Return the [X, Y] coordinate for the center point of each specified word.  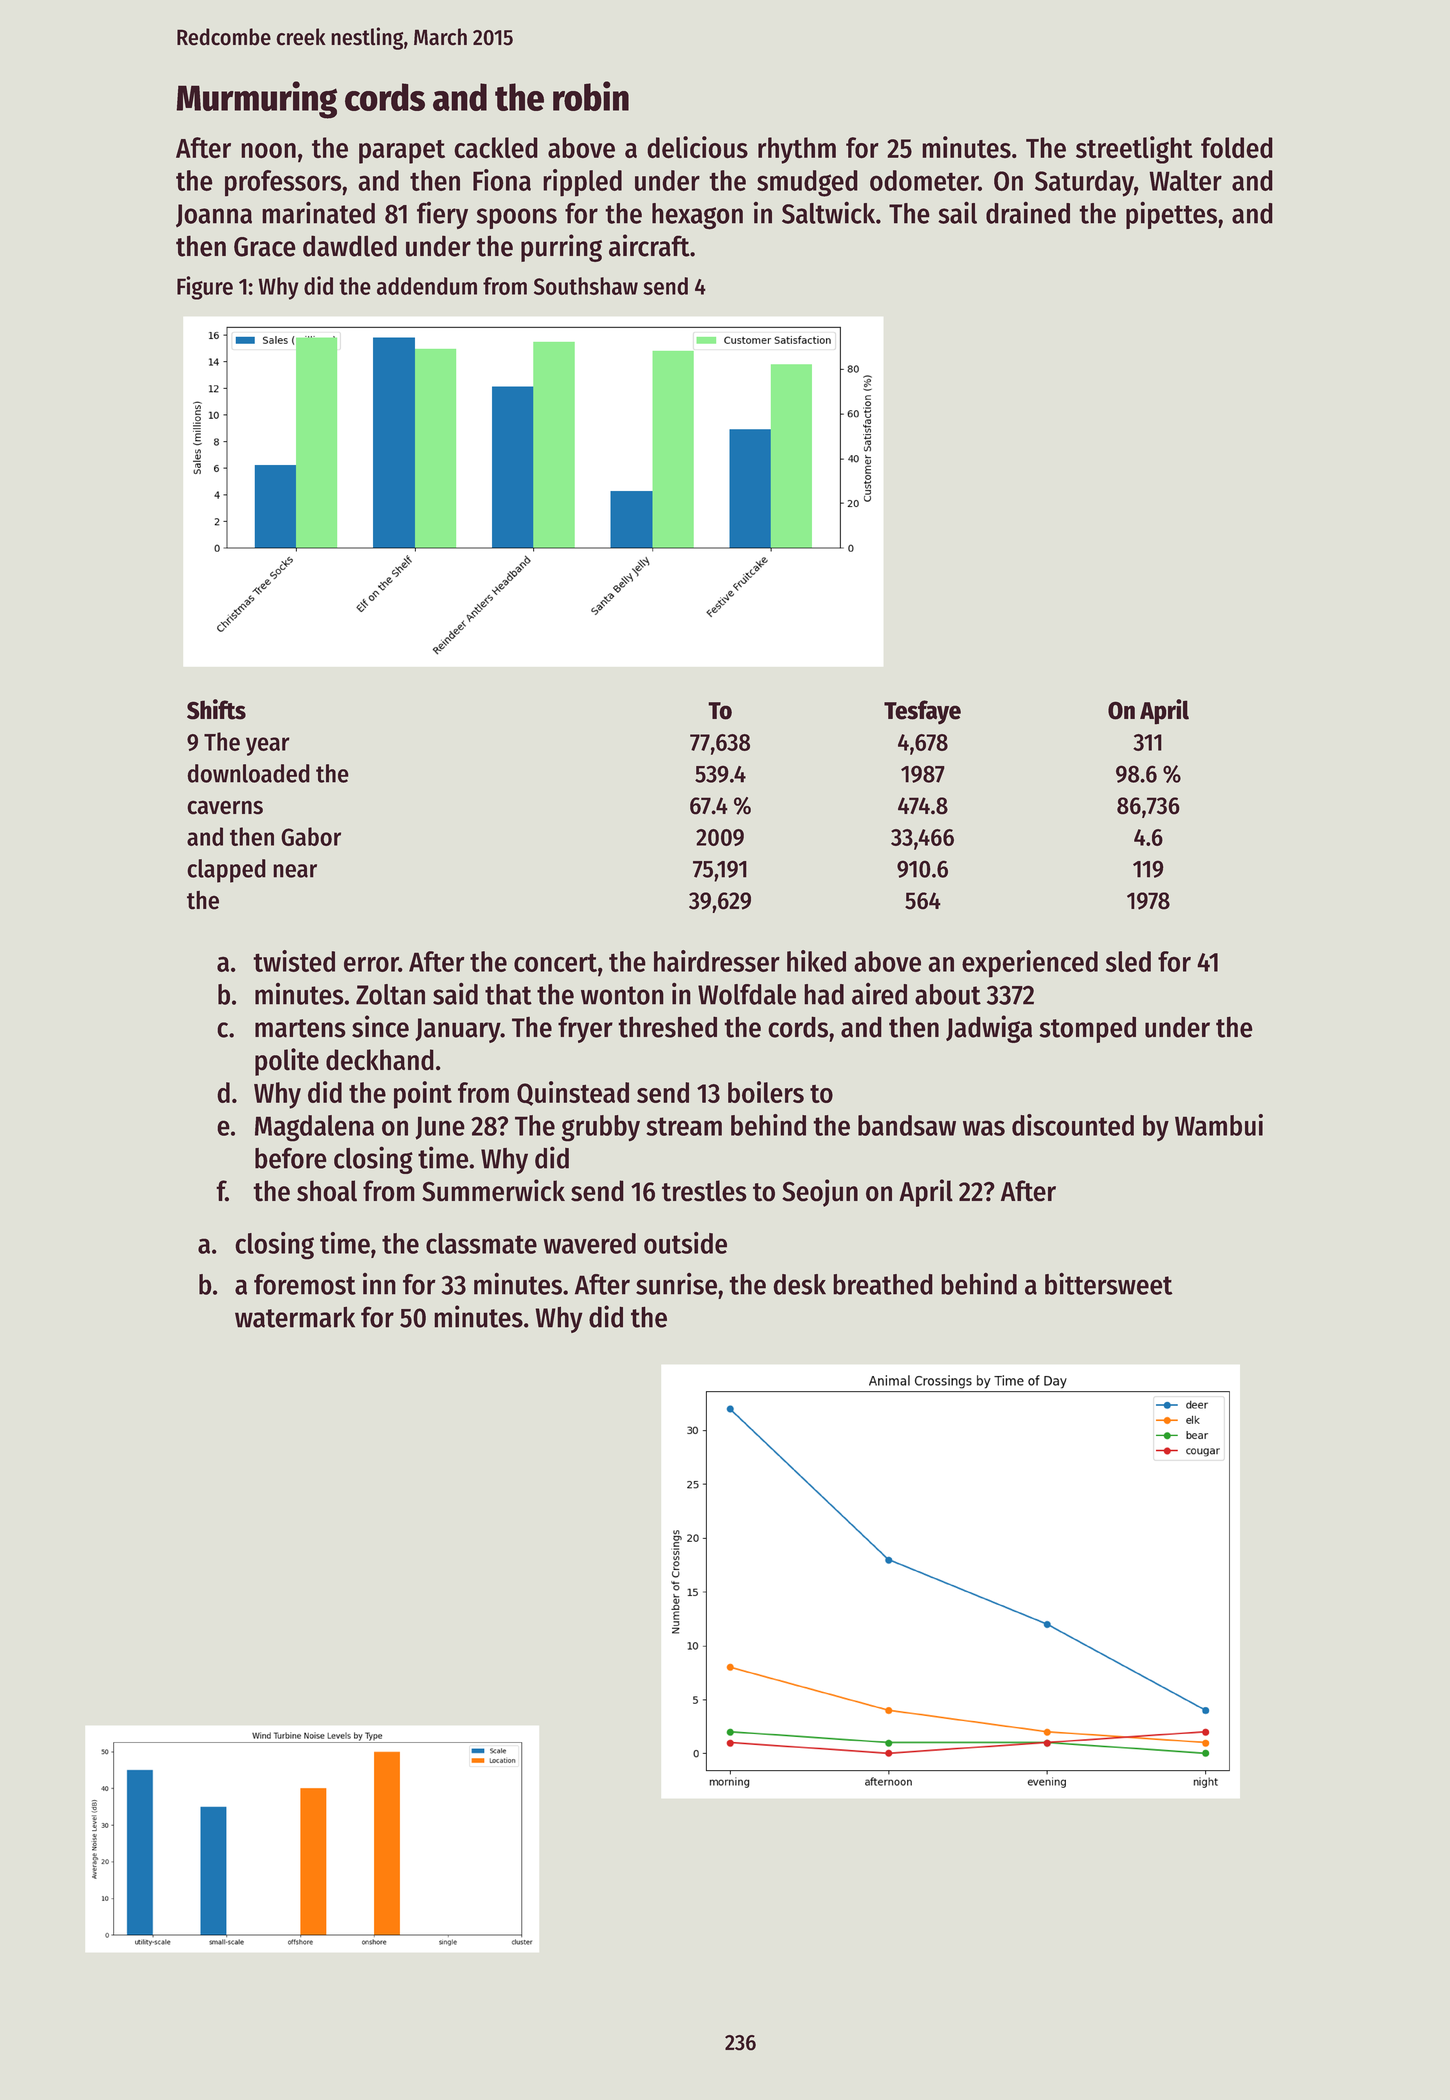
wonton [622, 995]
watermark [295, 1317]
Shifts [216, 709]
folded [1237, 148]
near [295, 871]
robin [591, 96]
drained [1028, 212]
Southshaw [586, 286]
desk [799, 1284]
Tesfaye [922, 712]
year [268, 746]
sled [1128, 961]
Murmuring [256, 100]
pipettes [1171, 215]
